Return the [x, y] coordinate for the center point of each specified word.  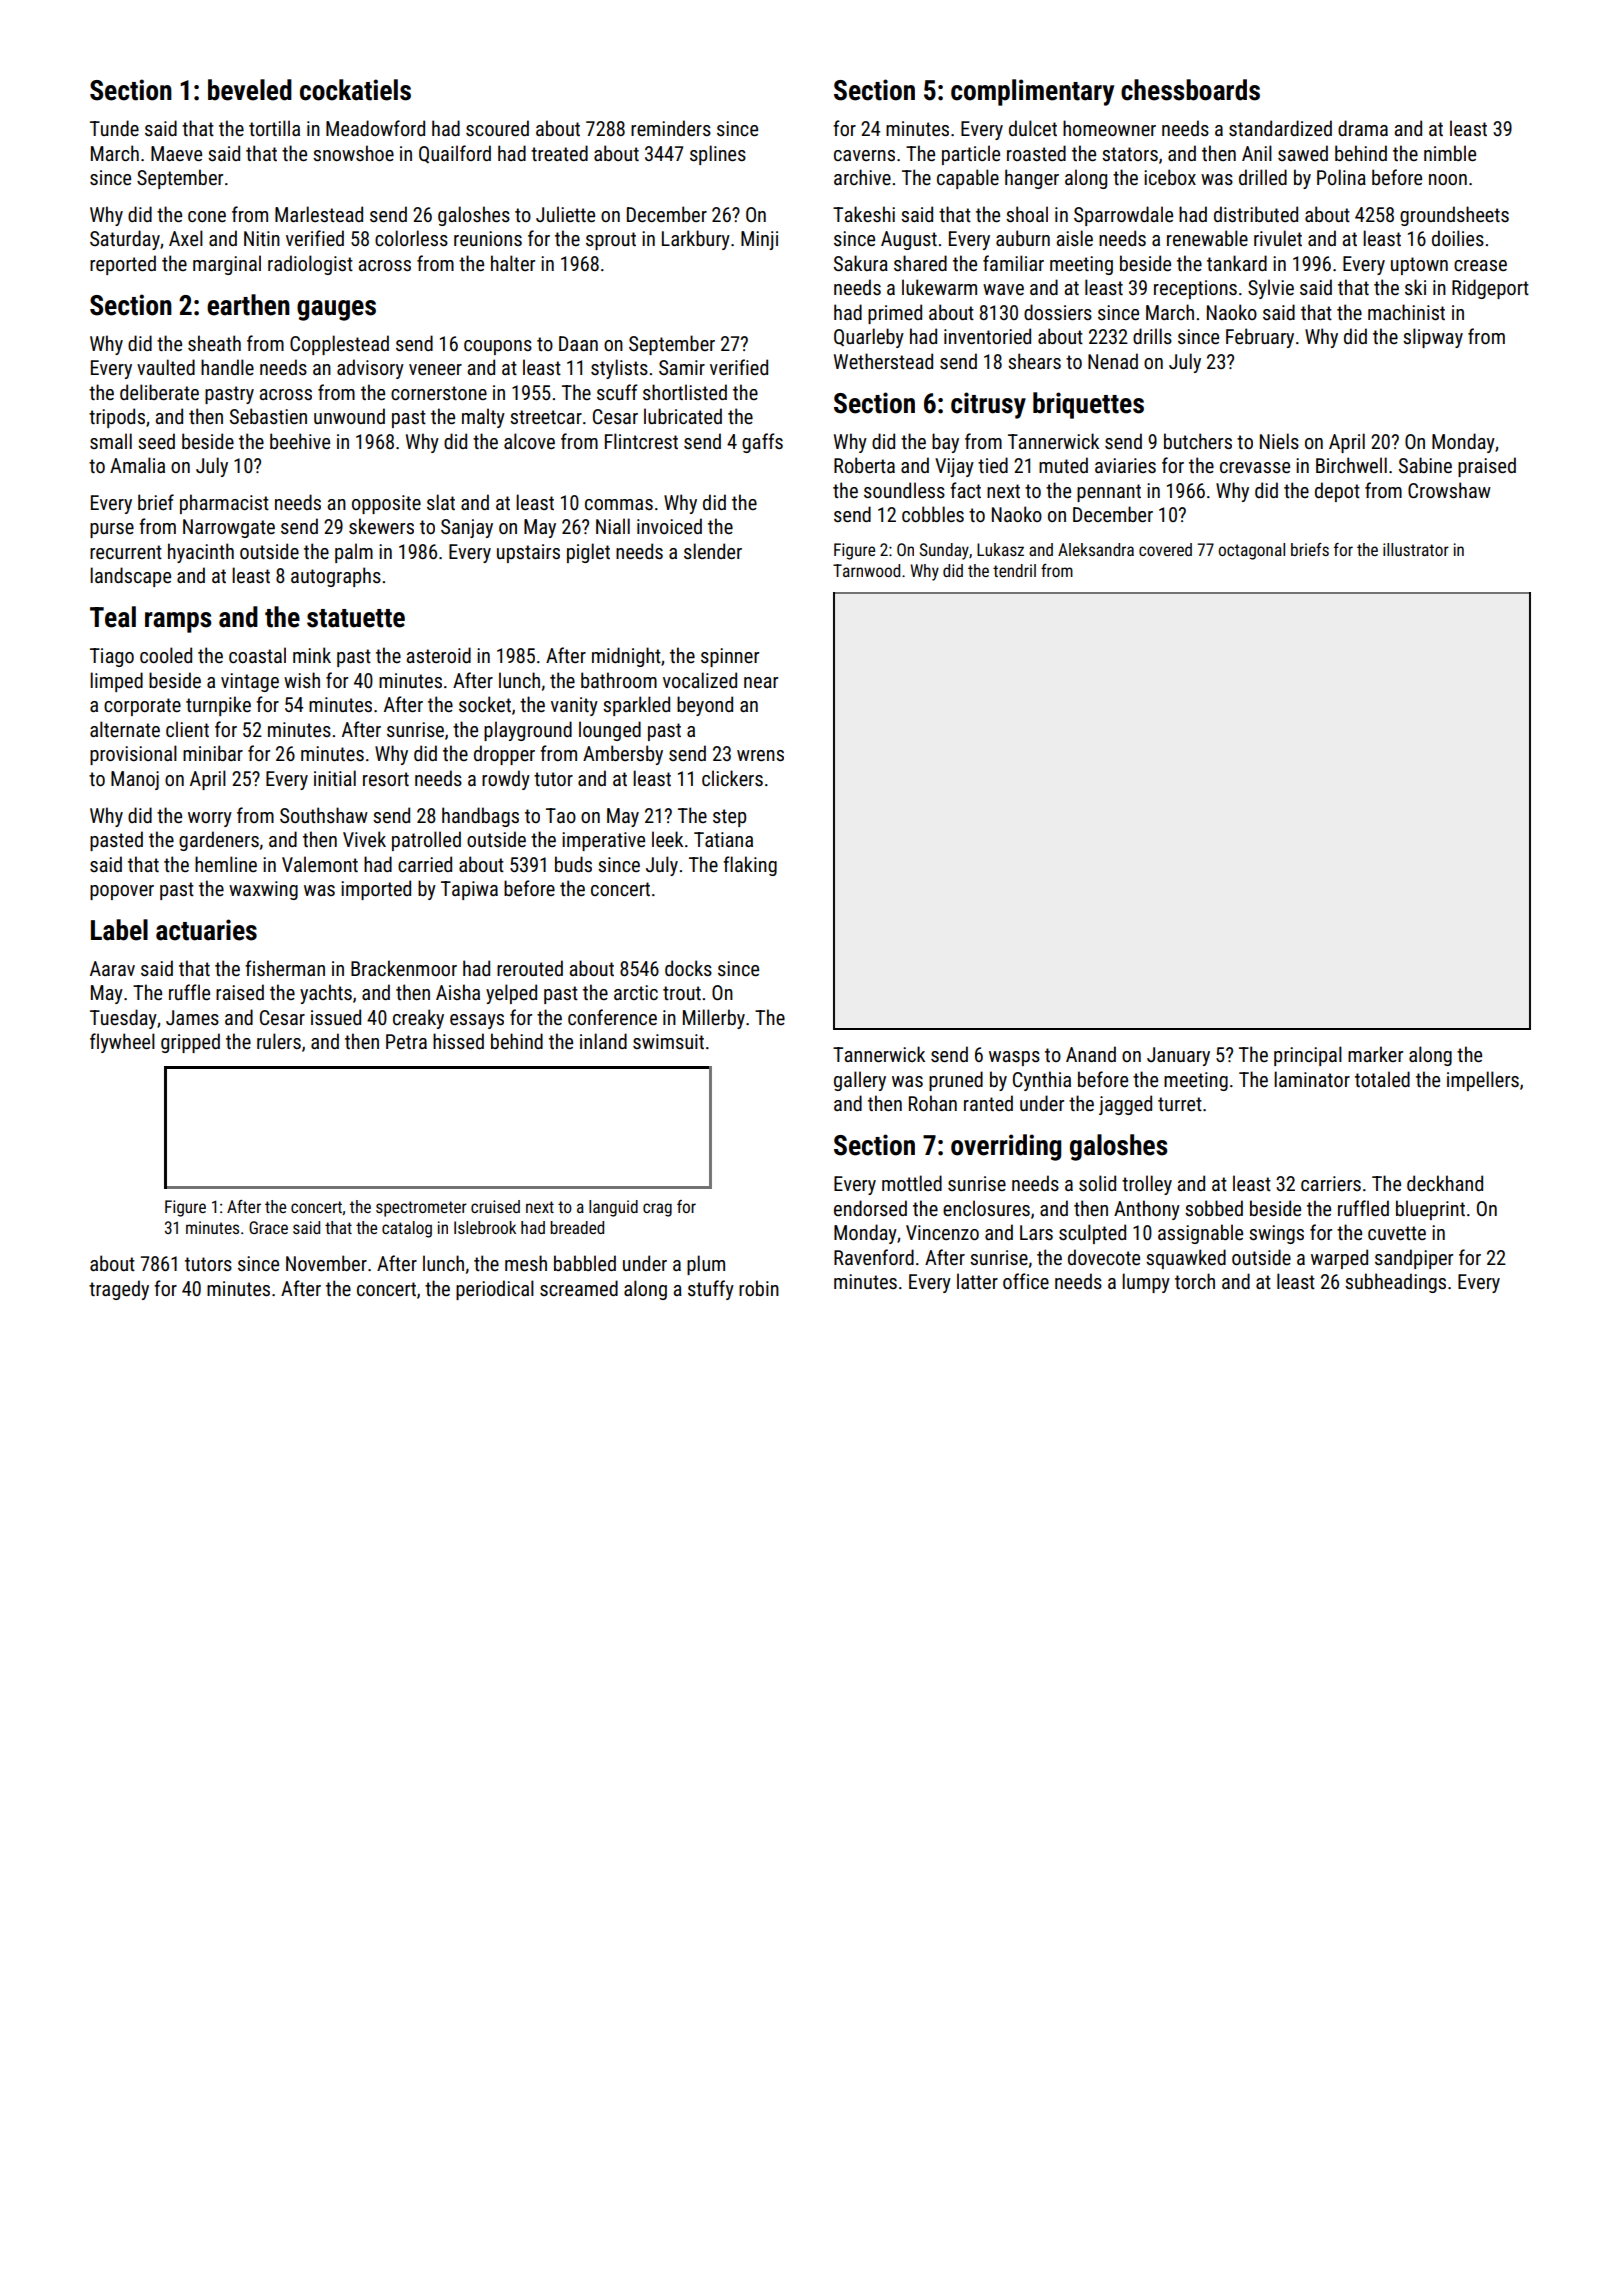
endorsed [870, 1208]
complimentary [1032, 92]
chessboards [1190, 90]
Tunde [114, 128]
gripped [190, 1043]
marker [1375, 1054]
